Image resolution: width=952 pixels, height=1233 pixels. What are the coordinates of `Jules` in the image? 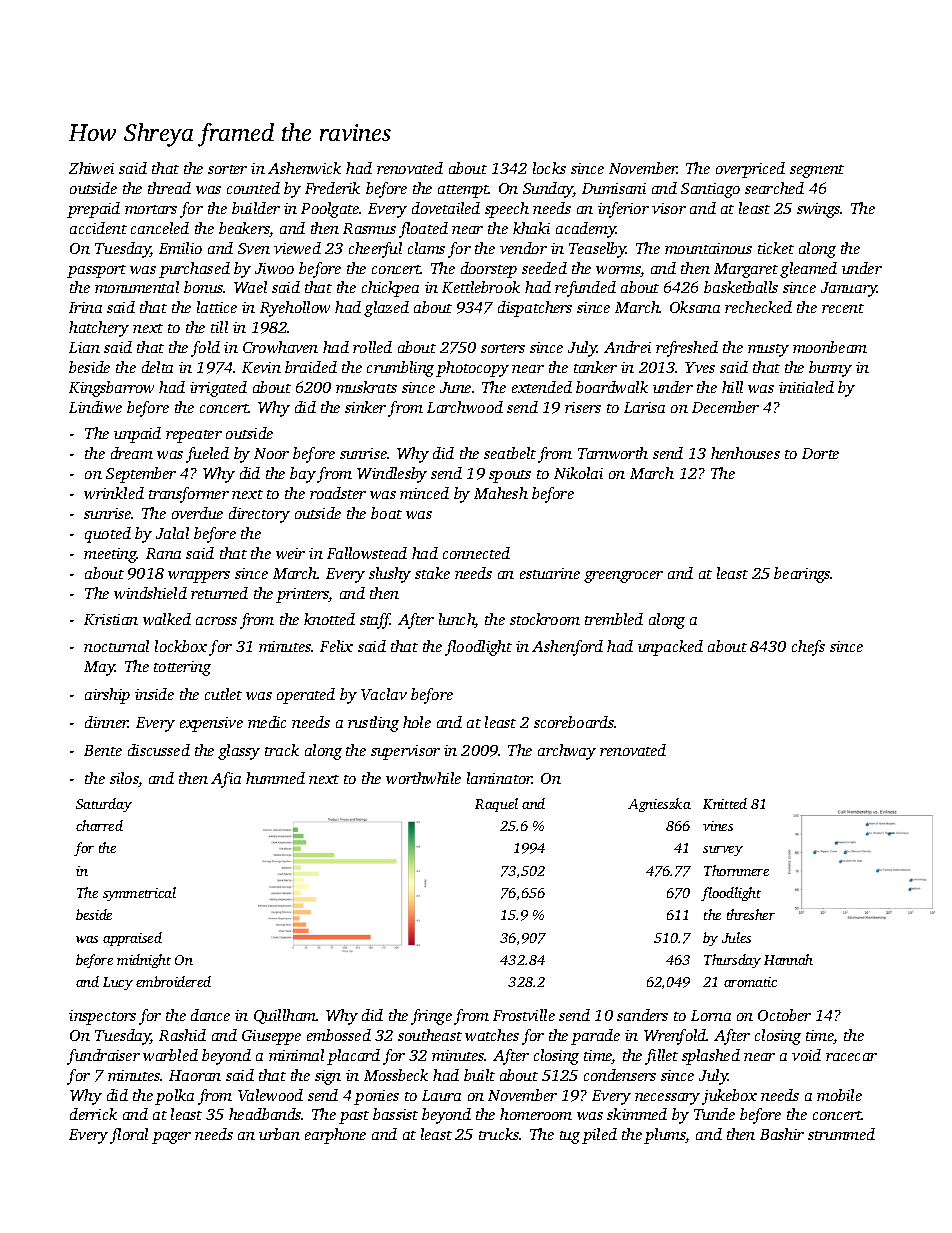 It's located at (736, 937).
